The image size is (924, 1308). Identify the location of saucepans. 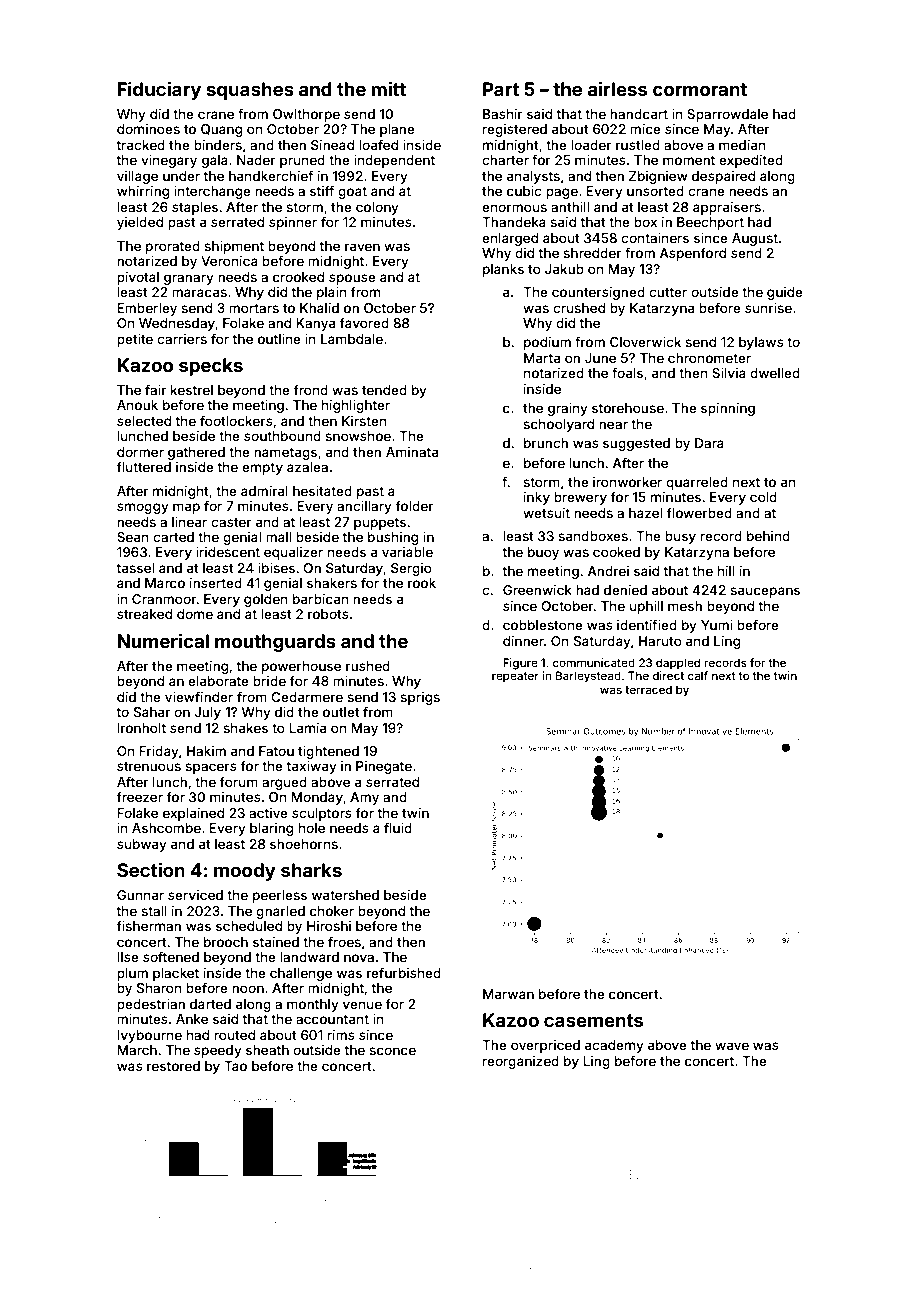
(765, 592).
